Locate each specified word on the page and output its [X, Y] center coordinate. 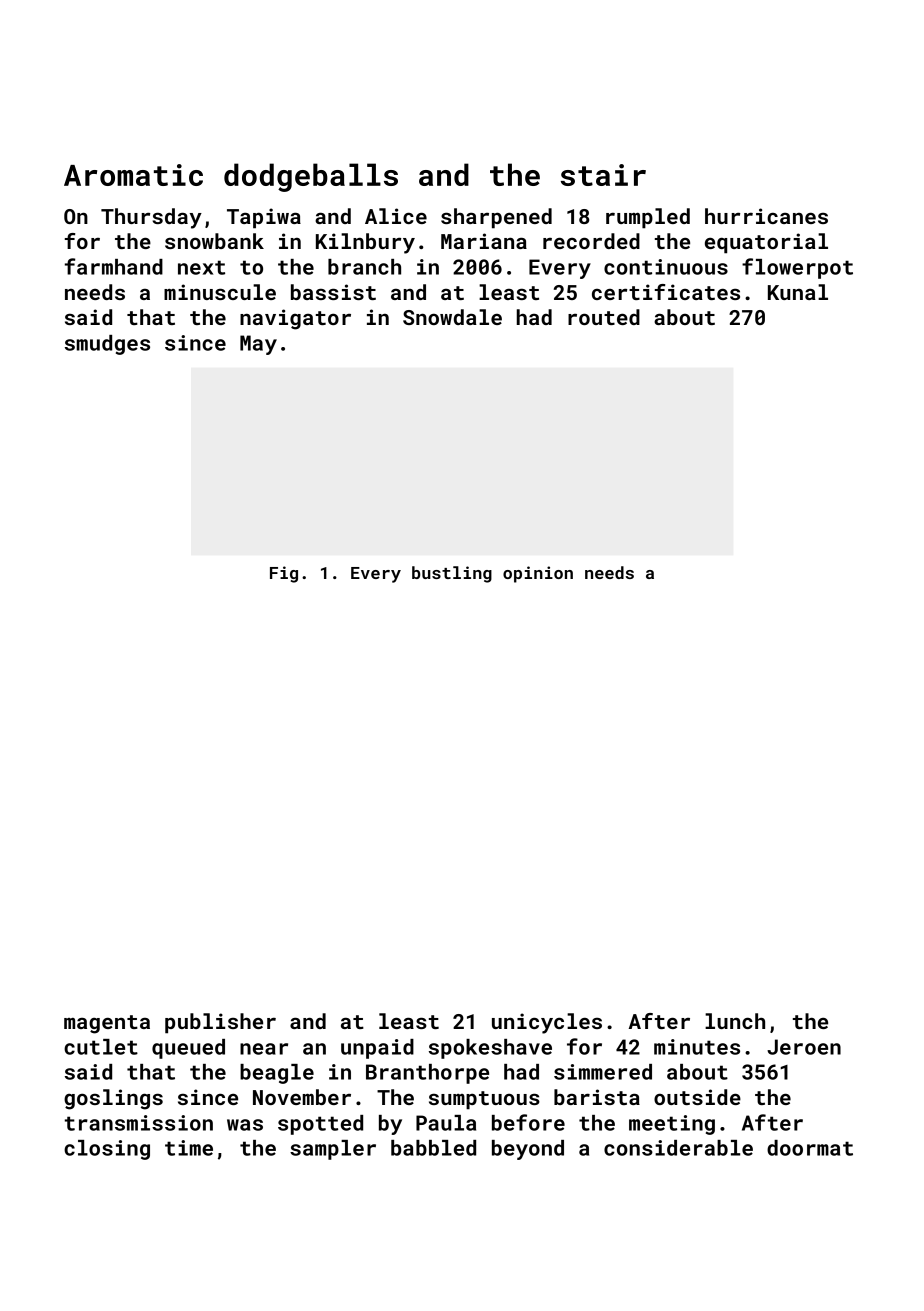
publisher [220, 1023]
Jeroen [804, 1047]
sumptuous [484, 1100]
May [258, 345]
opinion [538, 574]
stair [603, 175]
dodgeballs [311, 177]
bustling [452, 574]
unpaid [377, 1049]
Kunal [798, 292]
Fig [284, 574]
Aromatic [133, 175]
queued [188, 1049]
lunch [735, 1021]
